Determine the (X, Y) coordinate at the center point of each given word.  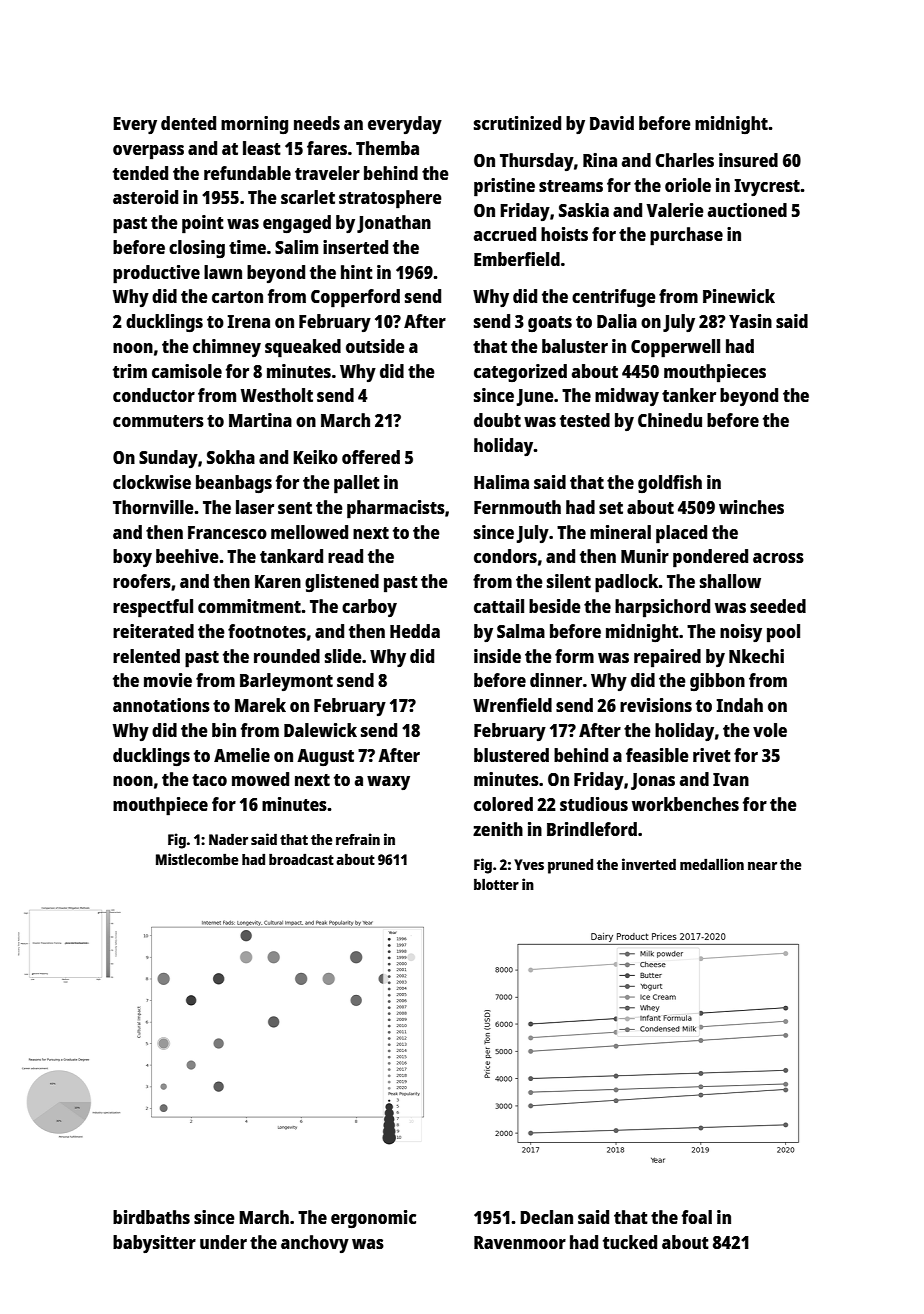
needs (317, 123)
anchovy (315, 1244)
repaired (667, 658)
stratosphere (390, 199)
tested (585, 420)
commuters (158, 421)
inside (497, 656)
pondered (710, 558)
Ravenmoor (520, 1242)
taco (209, 780)
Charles (684, 160)
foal (697, 1217)
